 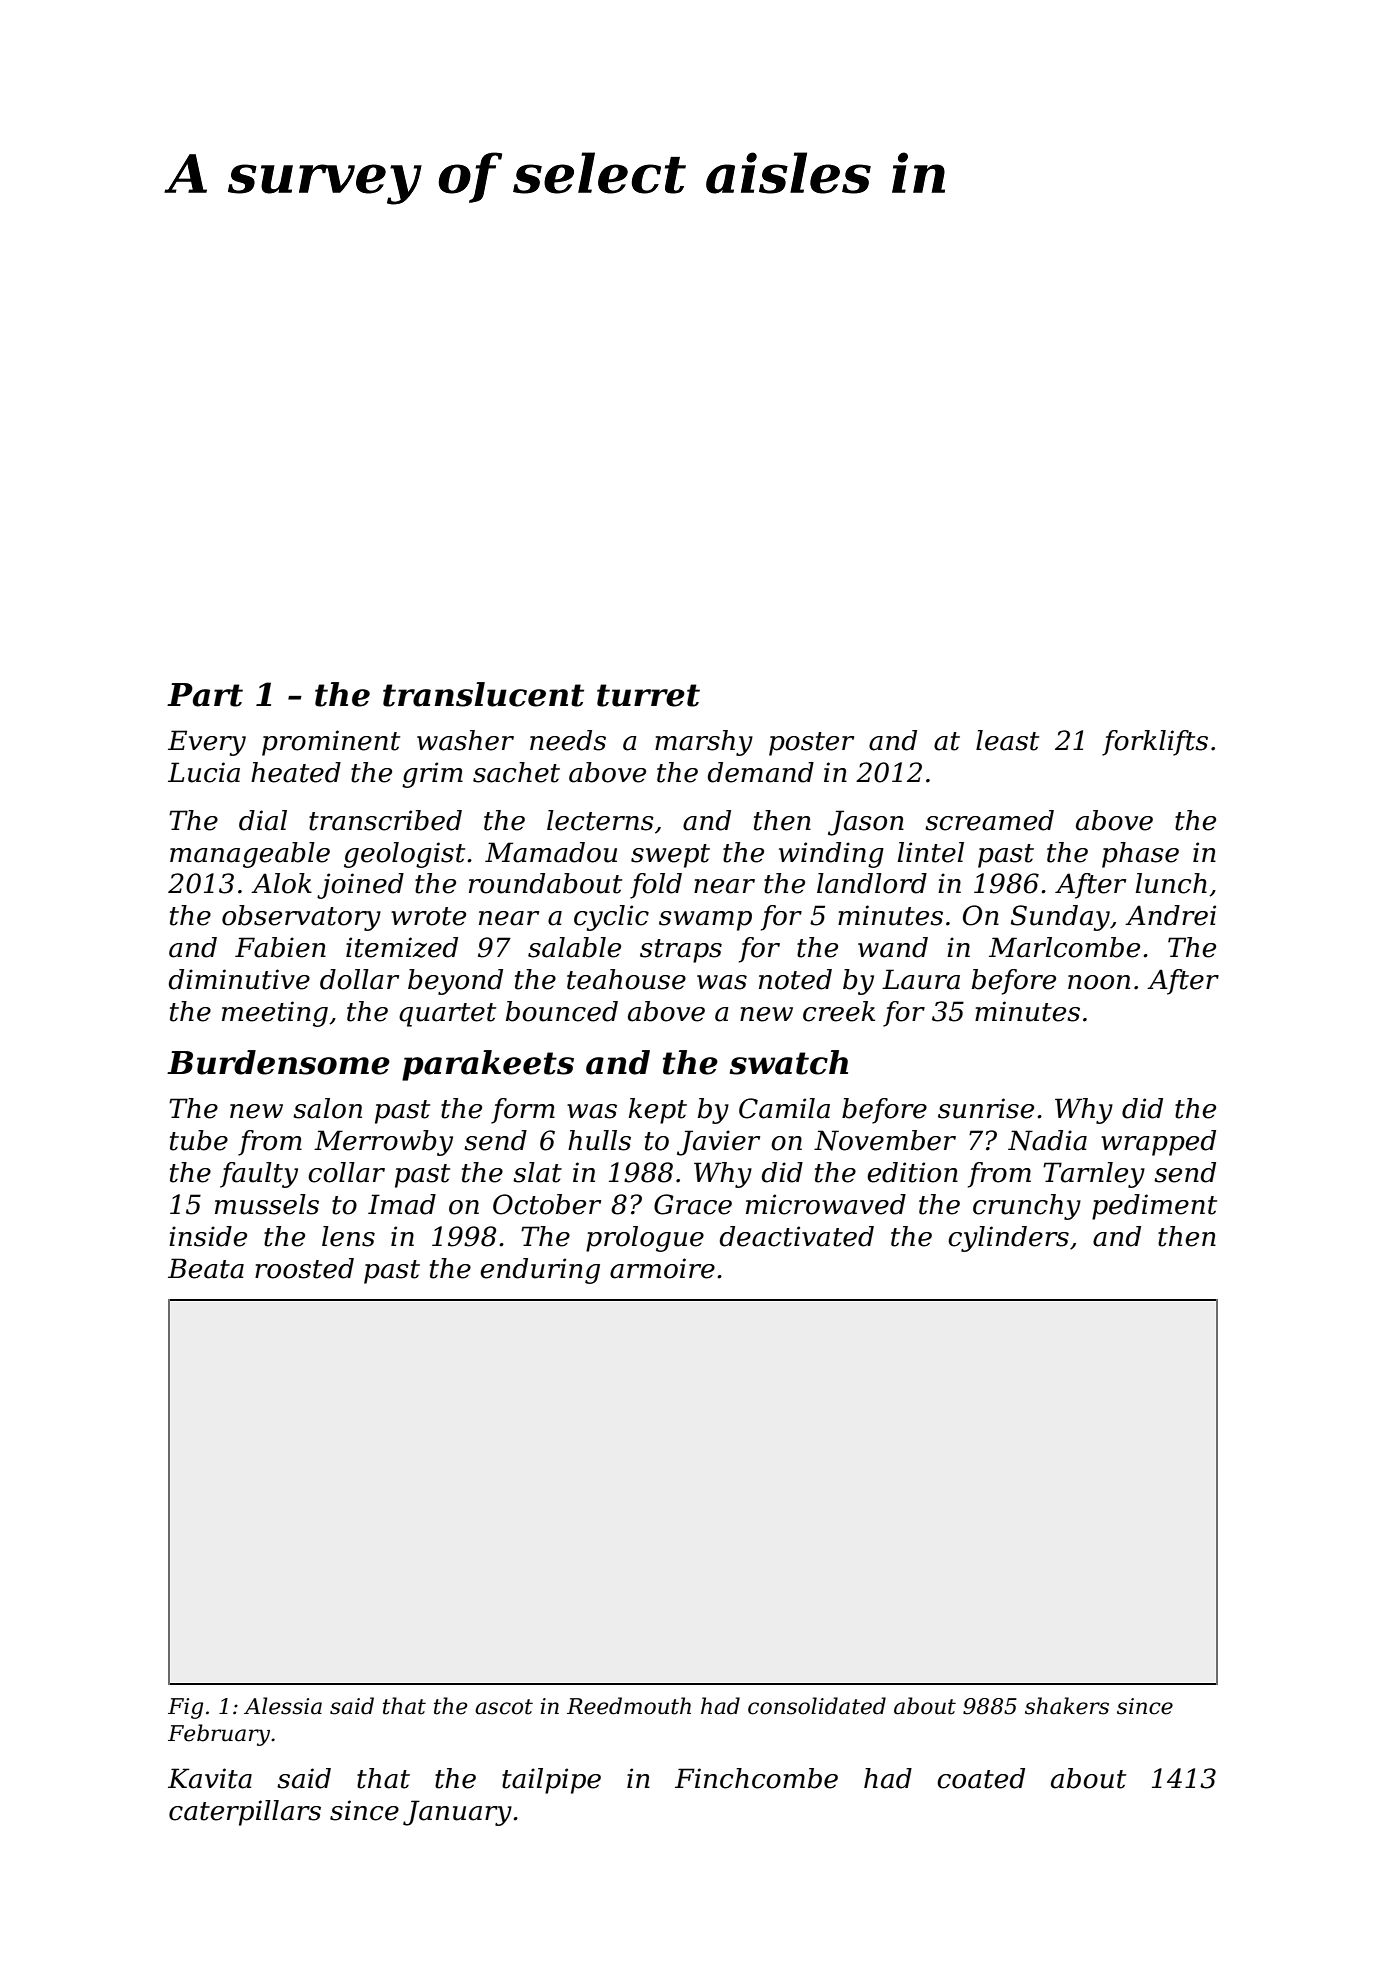 What do you see at coordinates (219, 1735) in the screenshot?
I see `February` at bounding box center [219, 1735].
